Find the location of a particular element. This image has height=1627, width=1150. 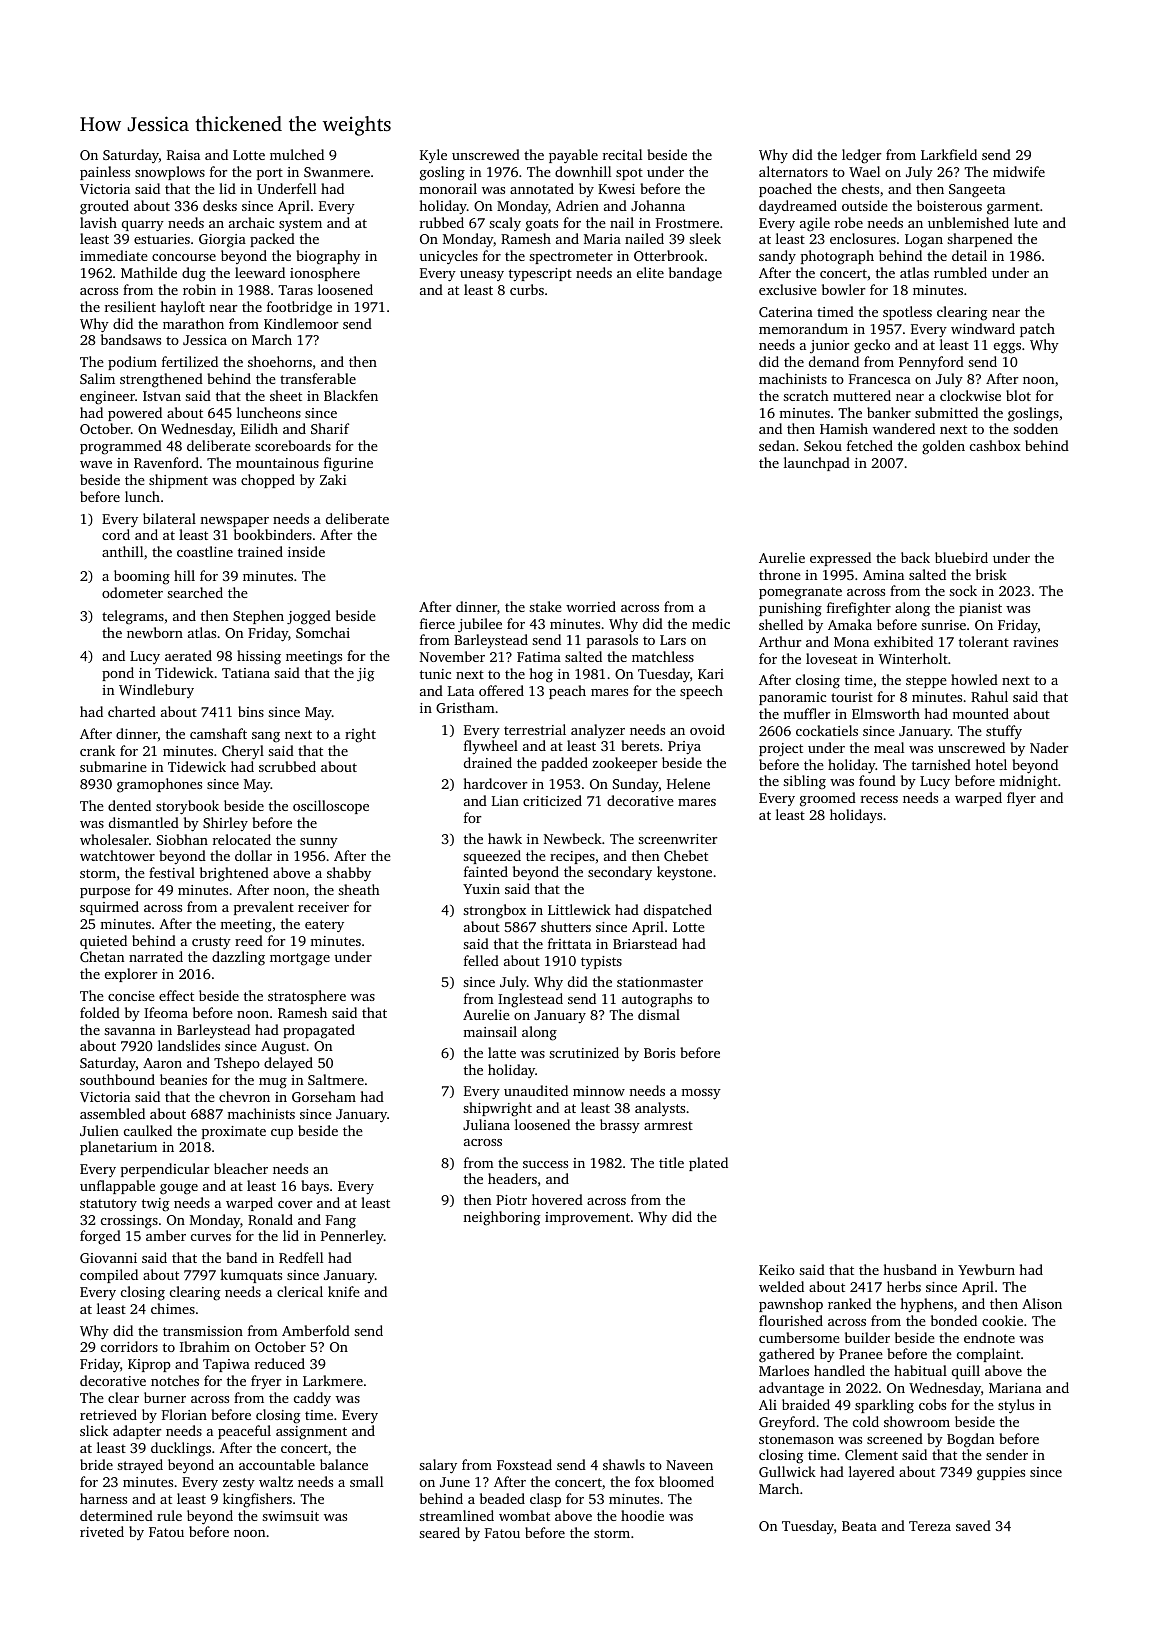

shawls is located at coordinates (624, 1464).
